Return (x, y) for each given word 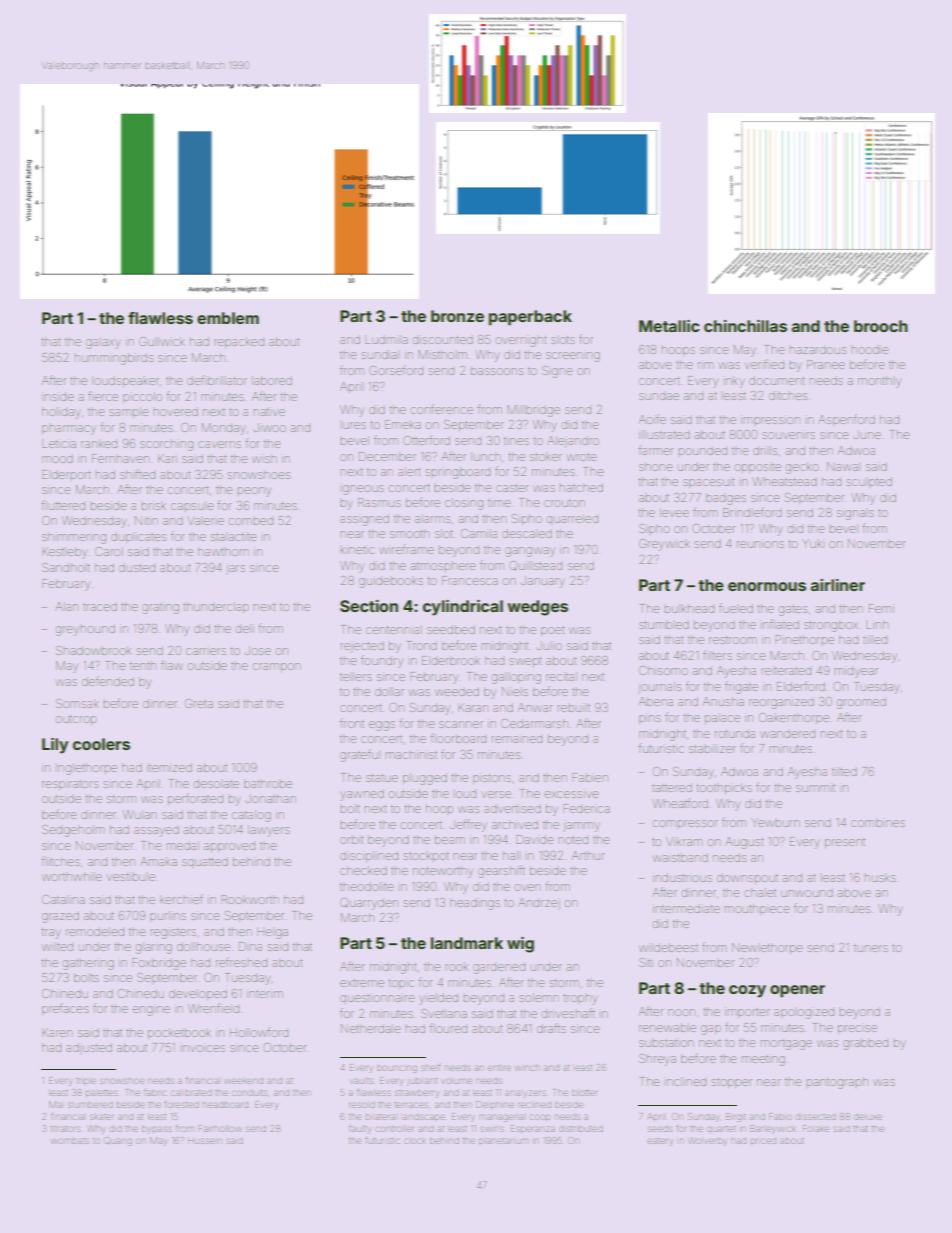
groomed (861, 703)
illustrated (664, 435)
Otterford (427, 440)
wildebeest (668, 947)
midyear (856, 673)
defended (108, 681)
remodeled (95, 931)
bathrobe (268, 783)
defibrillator (217, 380)
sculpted (869, 482)
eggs (382, 726)
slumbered (90, 1105)
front (352, 723)
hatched (581, 487)
